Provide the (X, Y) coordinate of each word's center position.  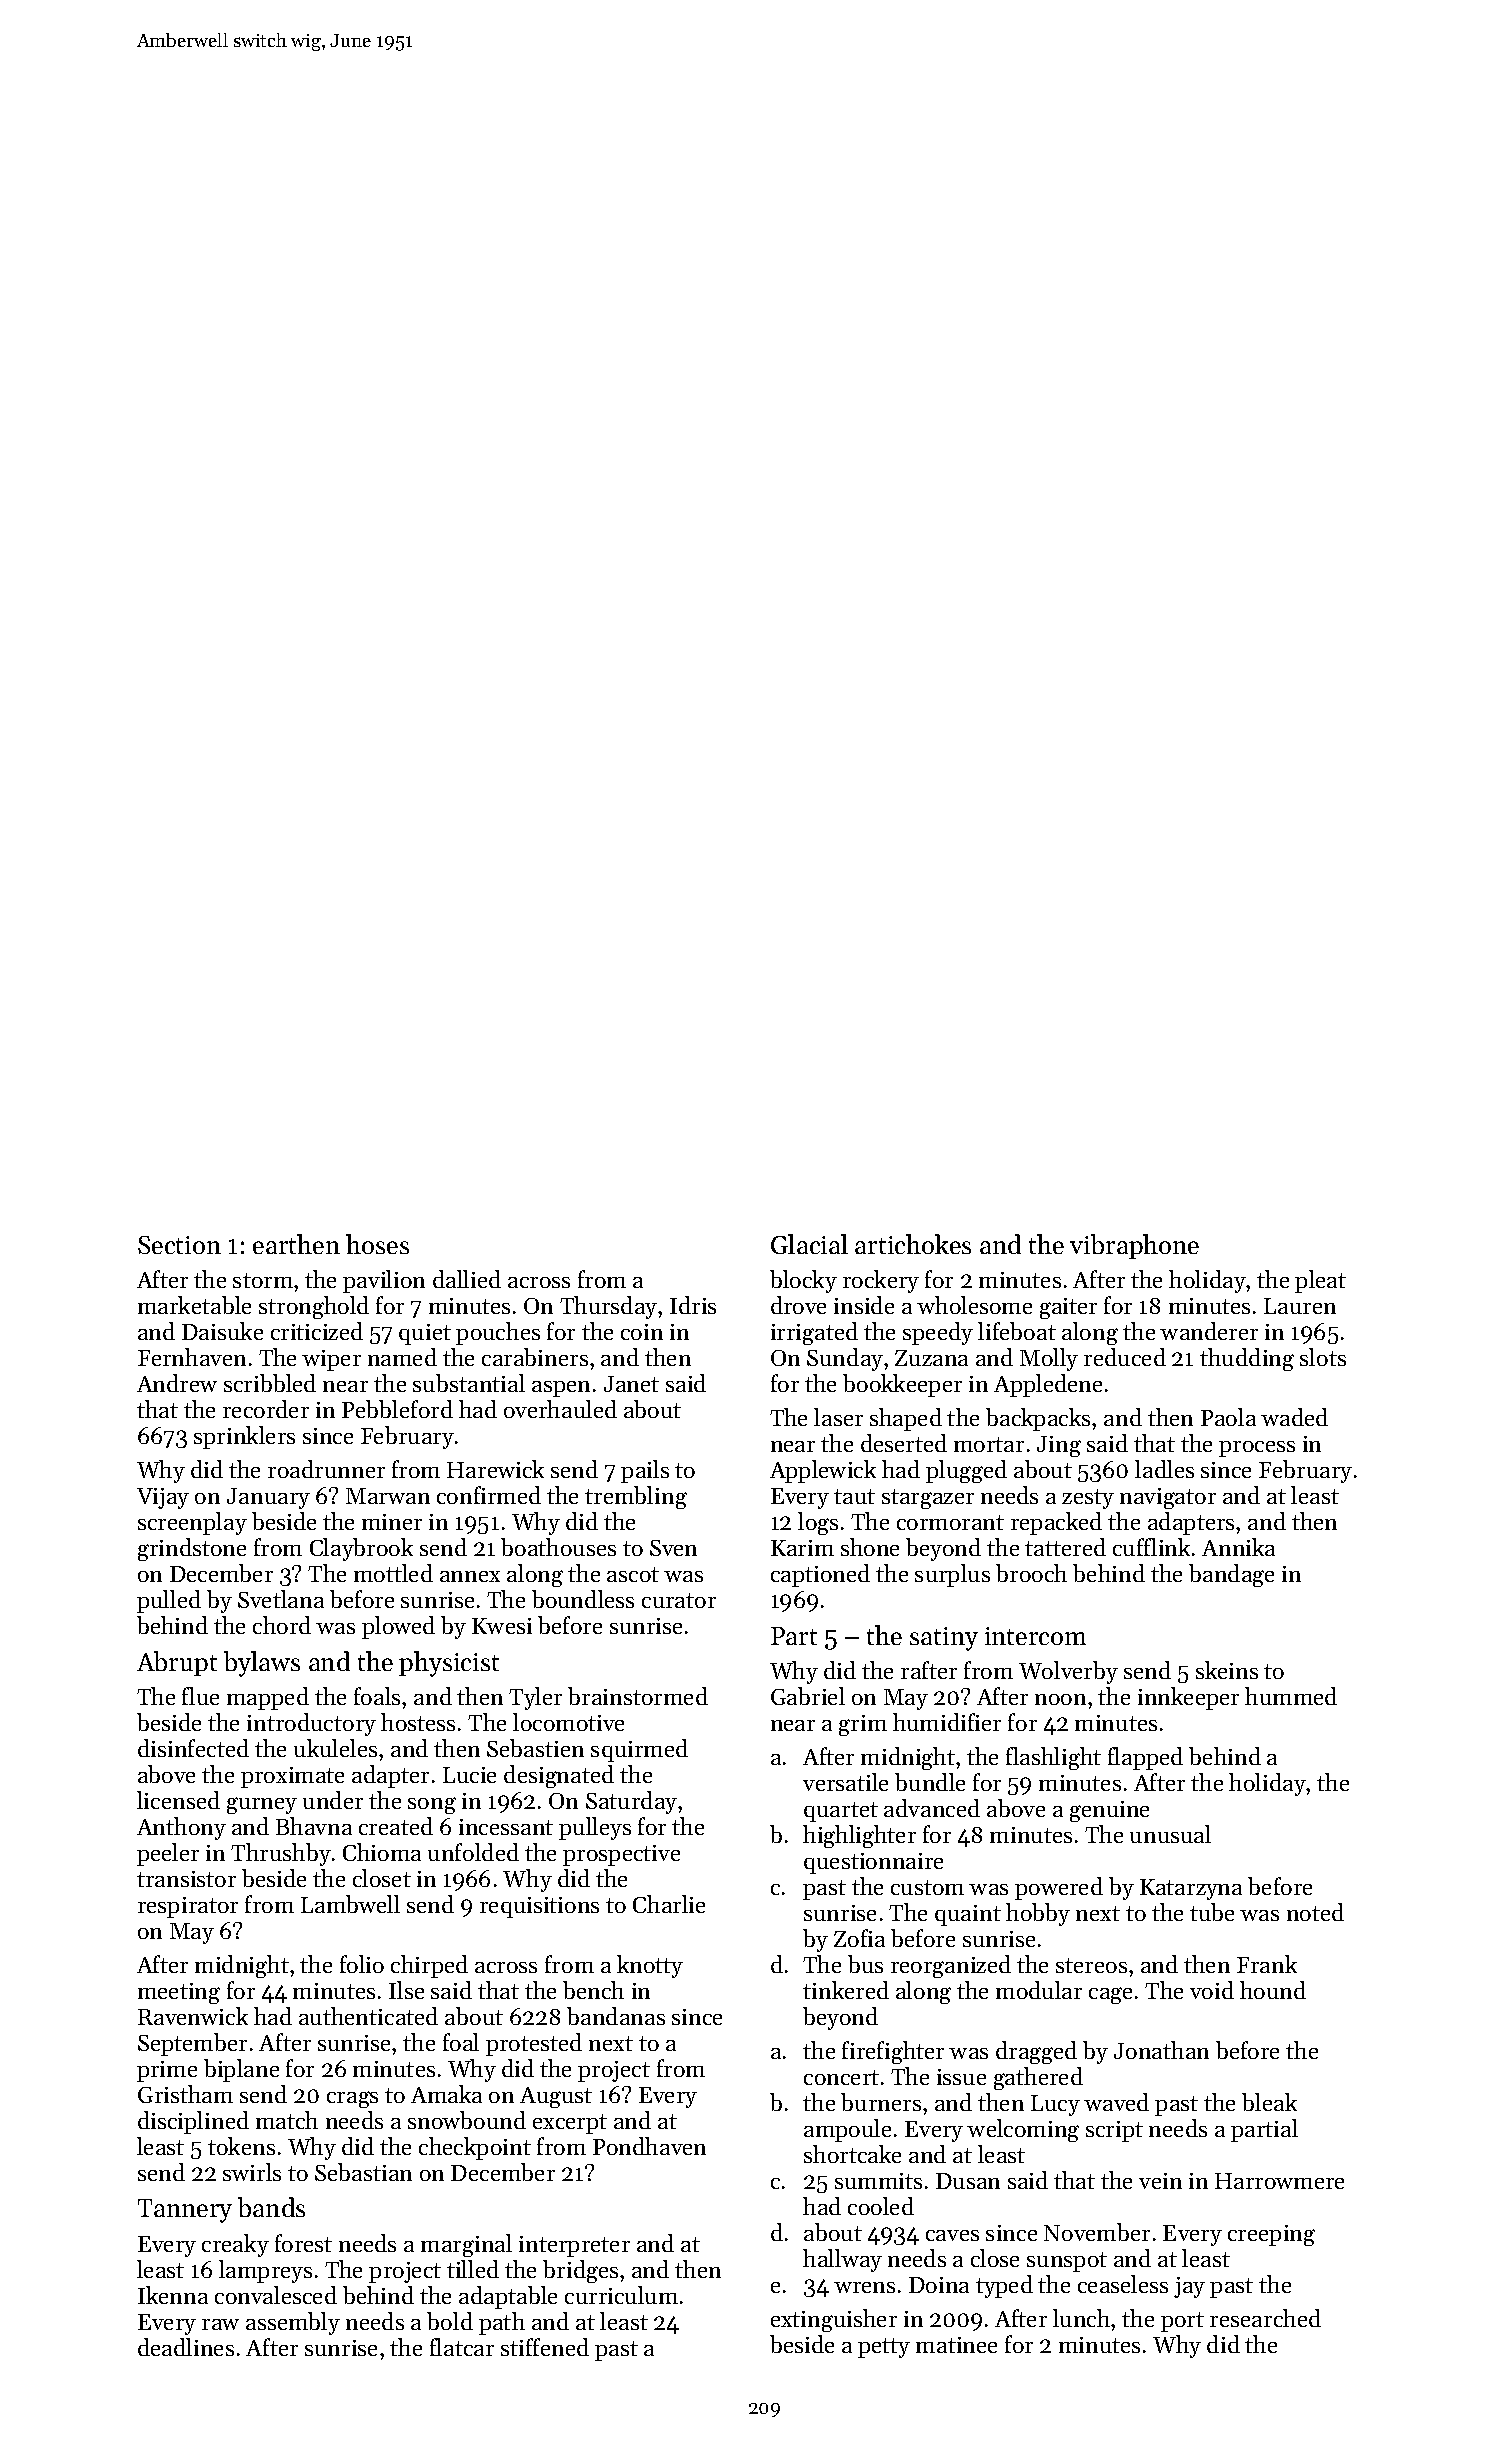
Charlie (669, 1904)
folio (362, 1964)
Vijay (163, 1498)
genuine (1109, 1811)
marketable (194, 1305)
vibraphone (1134, 1246)
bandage (1231, 1575)
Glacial (809, 1244)
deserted (904, 1443)
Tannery (185, 2211)
